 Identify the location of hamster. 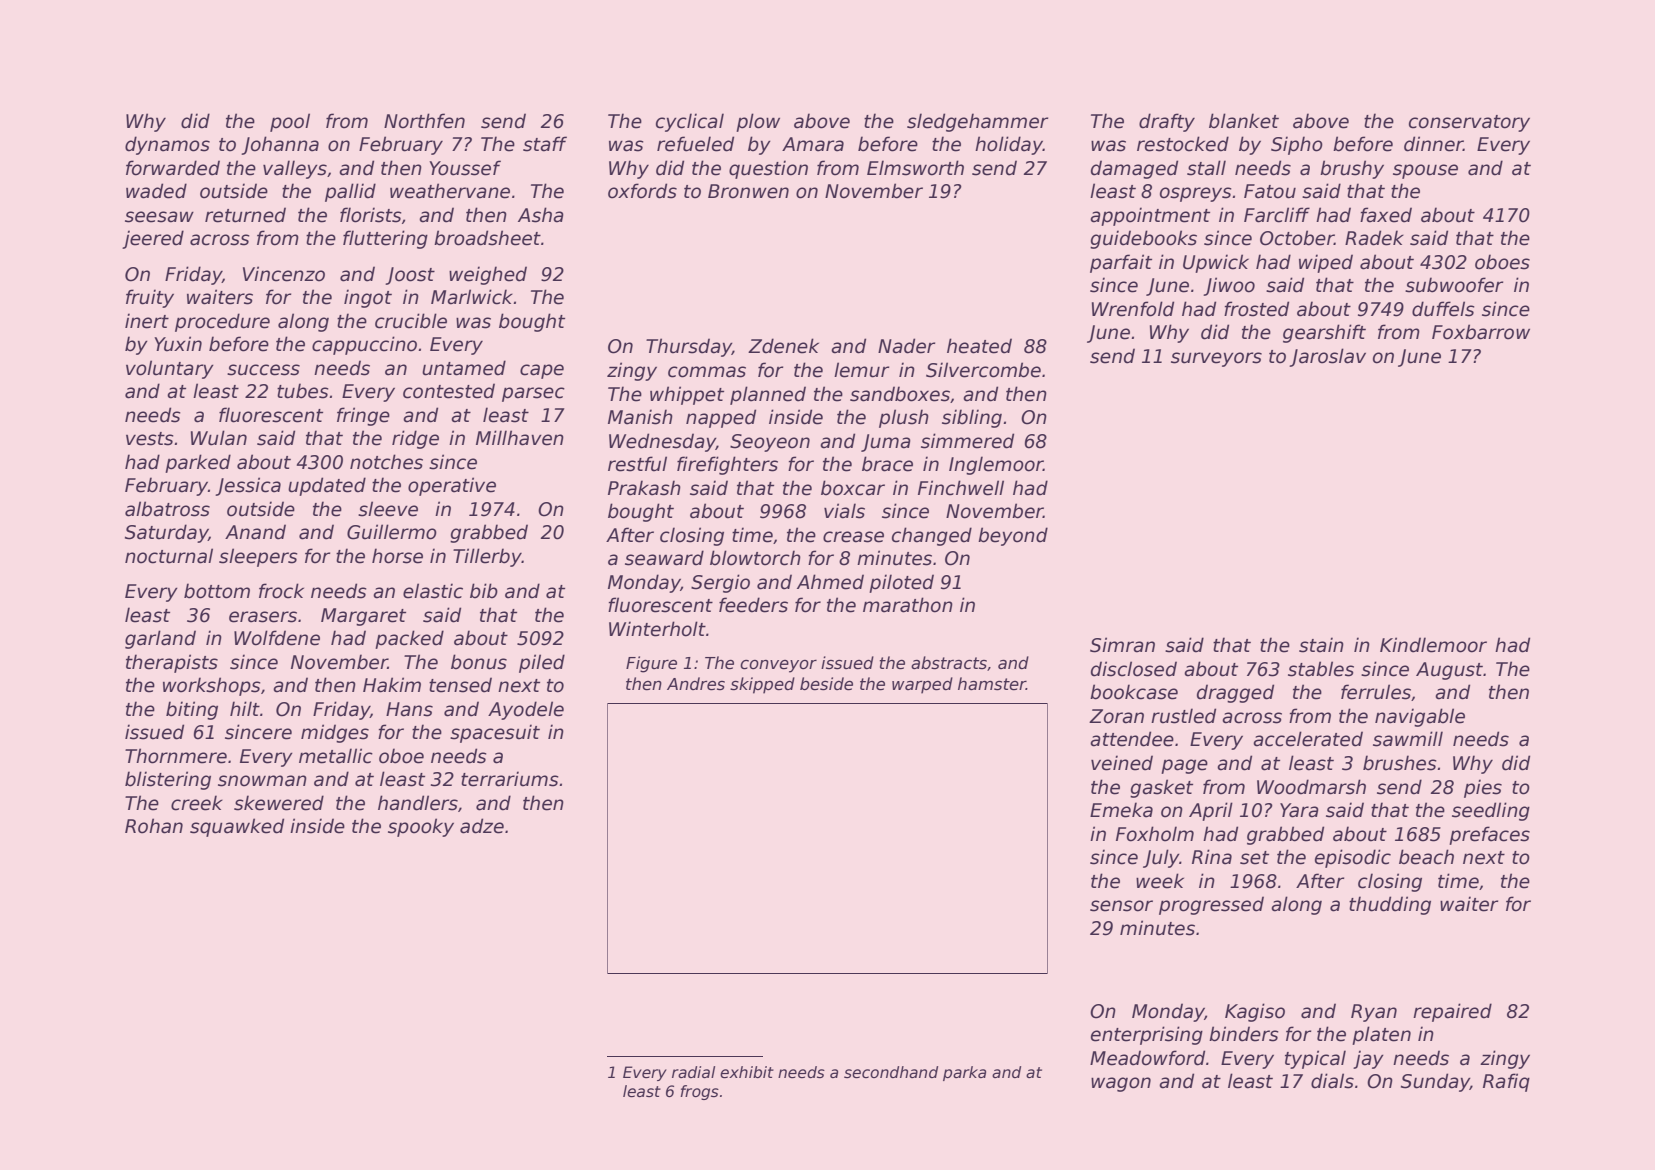
(992, 684).
